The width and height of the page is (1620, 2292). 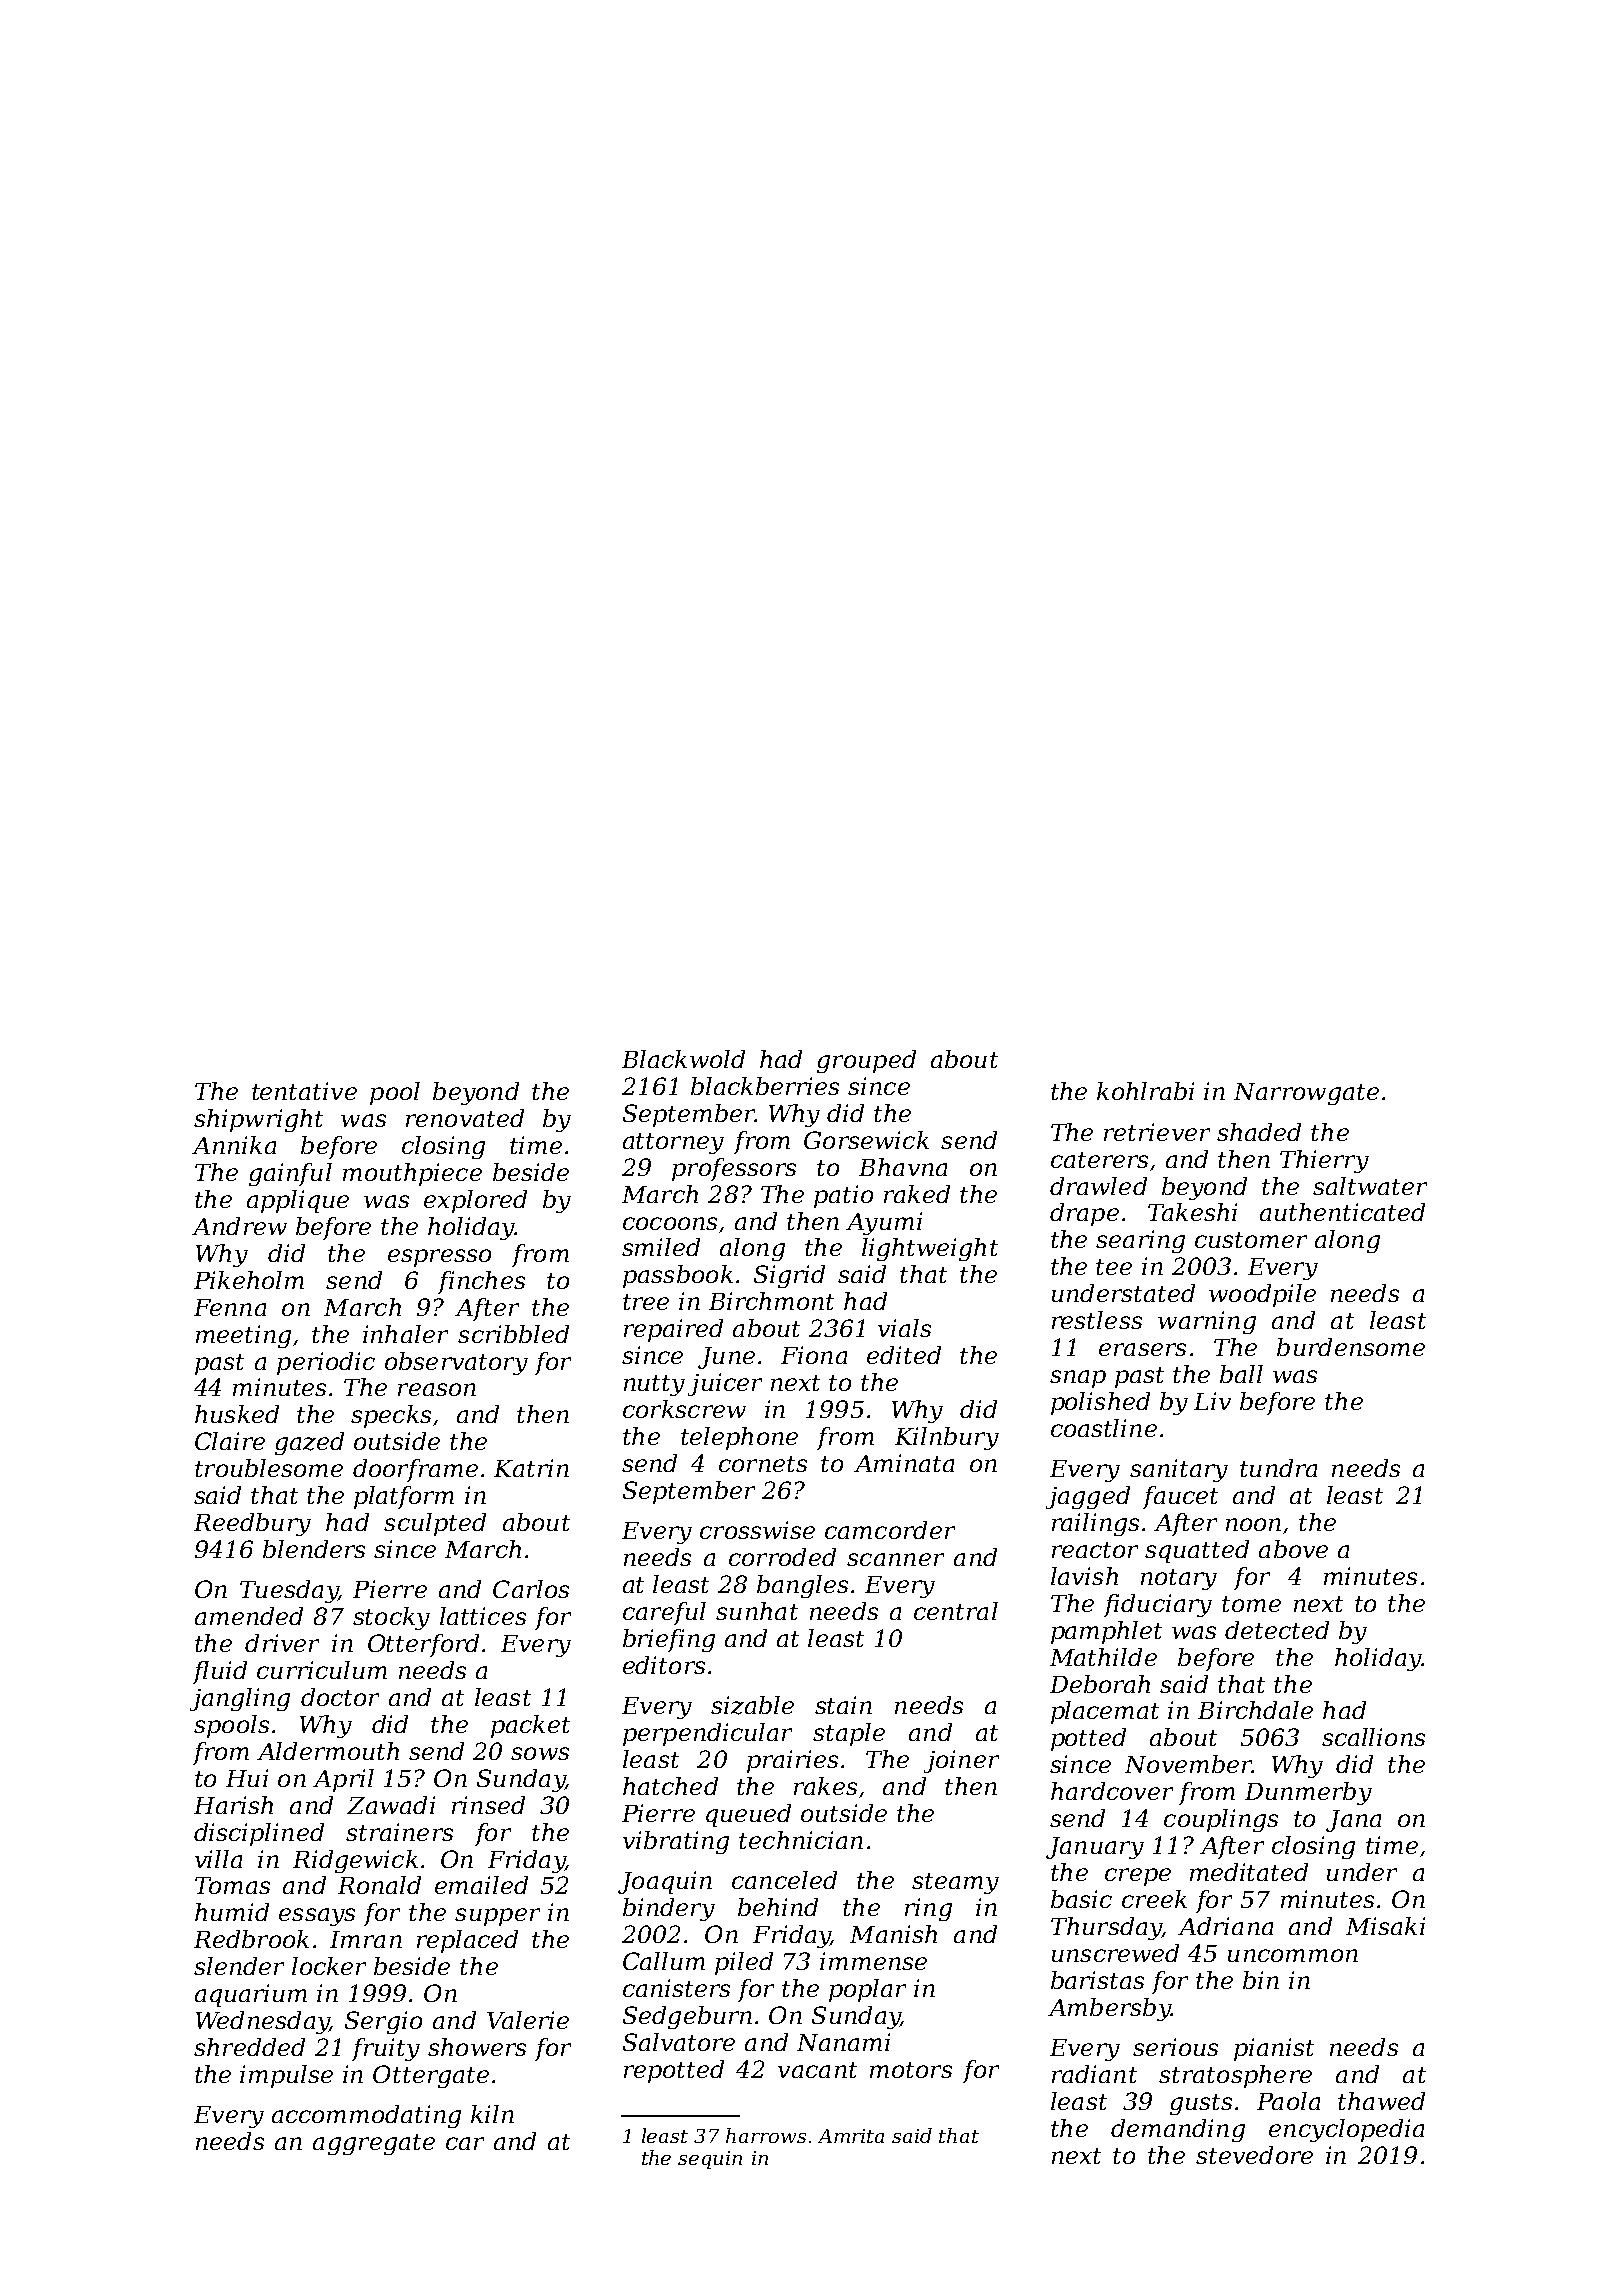 What do you see at coordinates (374, 2144) in the page?
I see `aggregate` at bounding box center [374, 2144].
